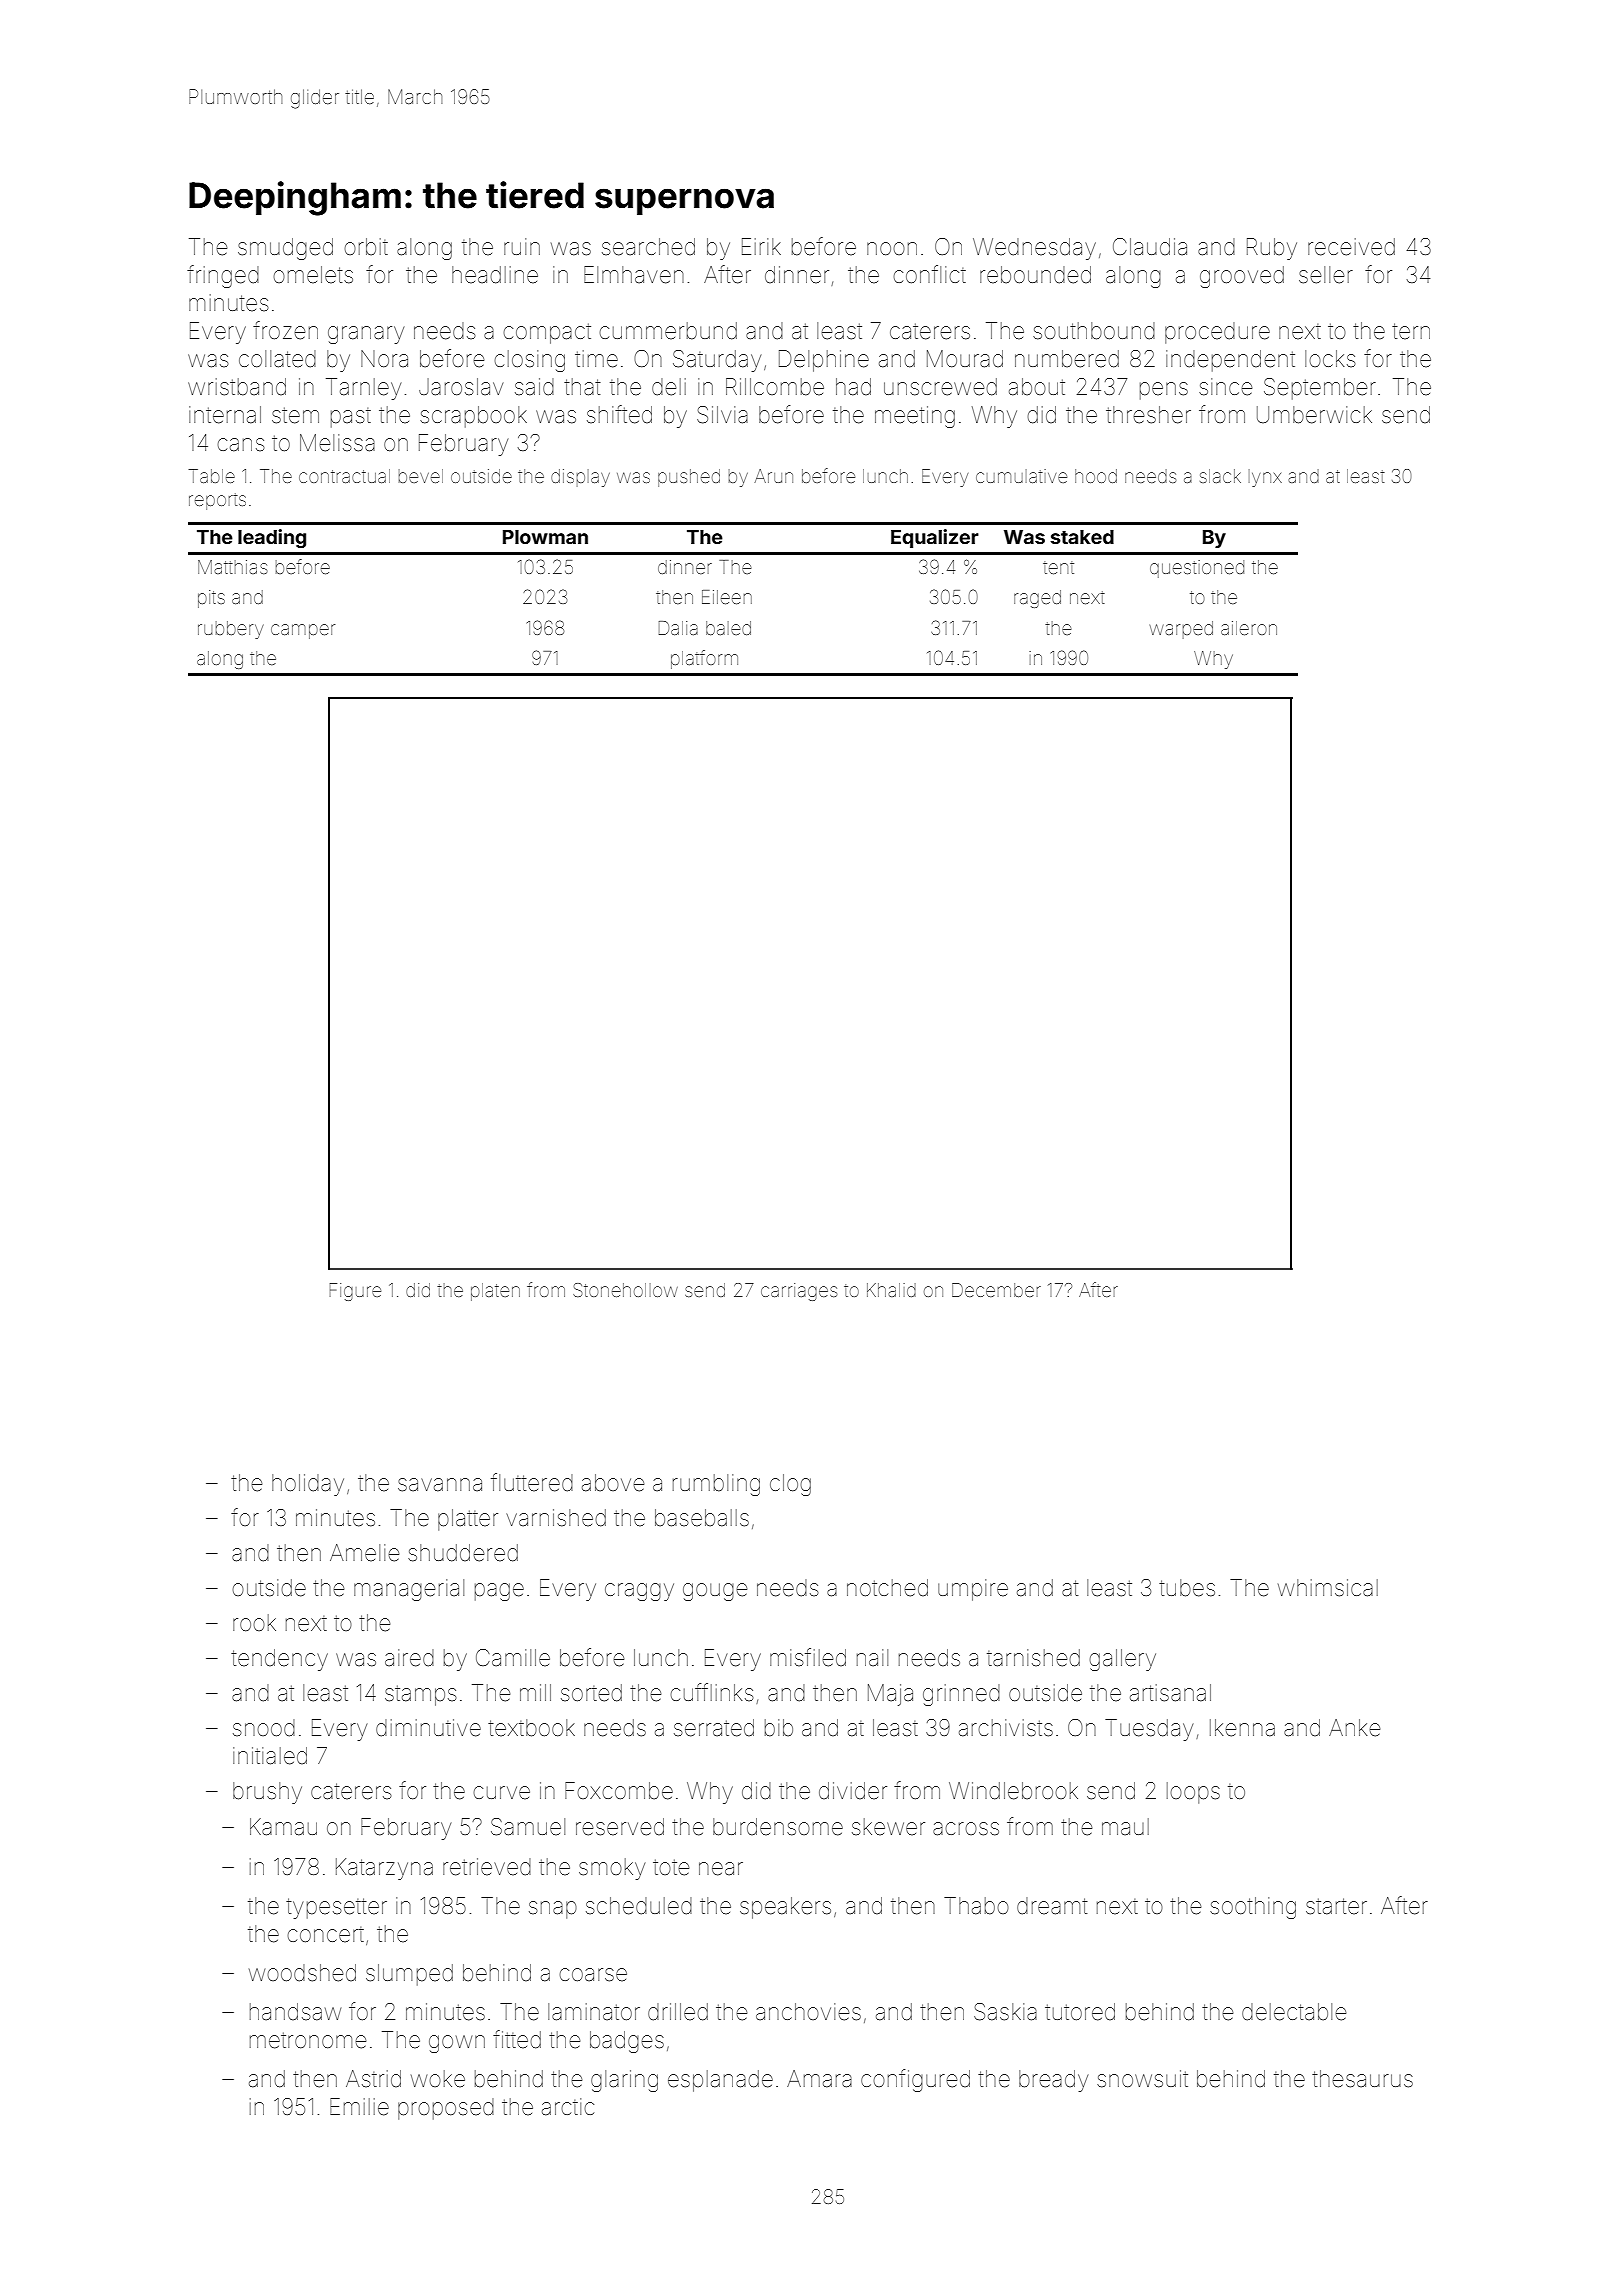 The height and width of the image is (2292, 1620). What do you see at coordinates (996, 1290) in the image?
I see `December` at bounding box center [996, 1290].
